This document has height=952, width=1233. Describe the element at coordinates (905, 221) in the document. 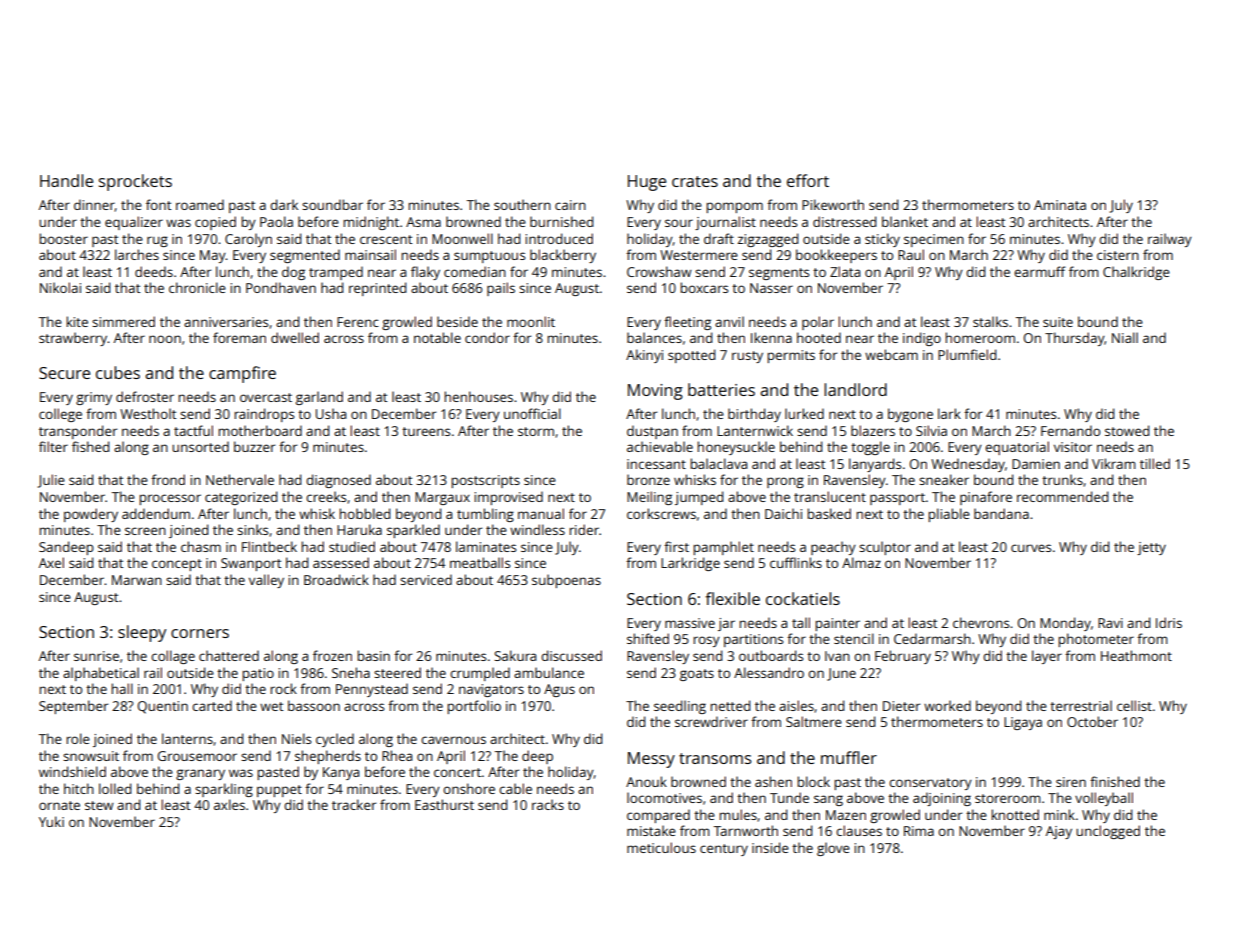

I see `blanket` at that location.
